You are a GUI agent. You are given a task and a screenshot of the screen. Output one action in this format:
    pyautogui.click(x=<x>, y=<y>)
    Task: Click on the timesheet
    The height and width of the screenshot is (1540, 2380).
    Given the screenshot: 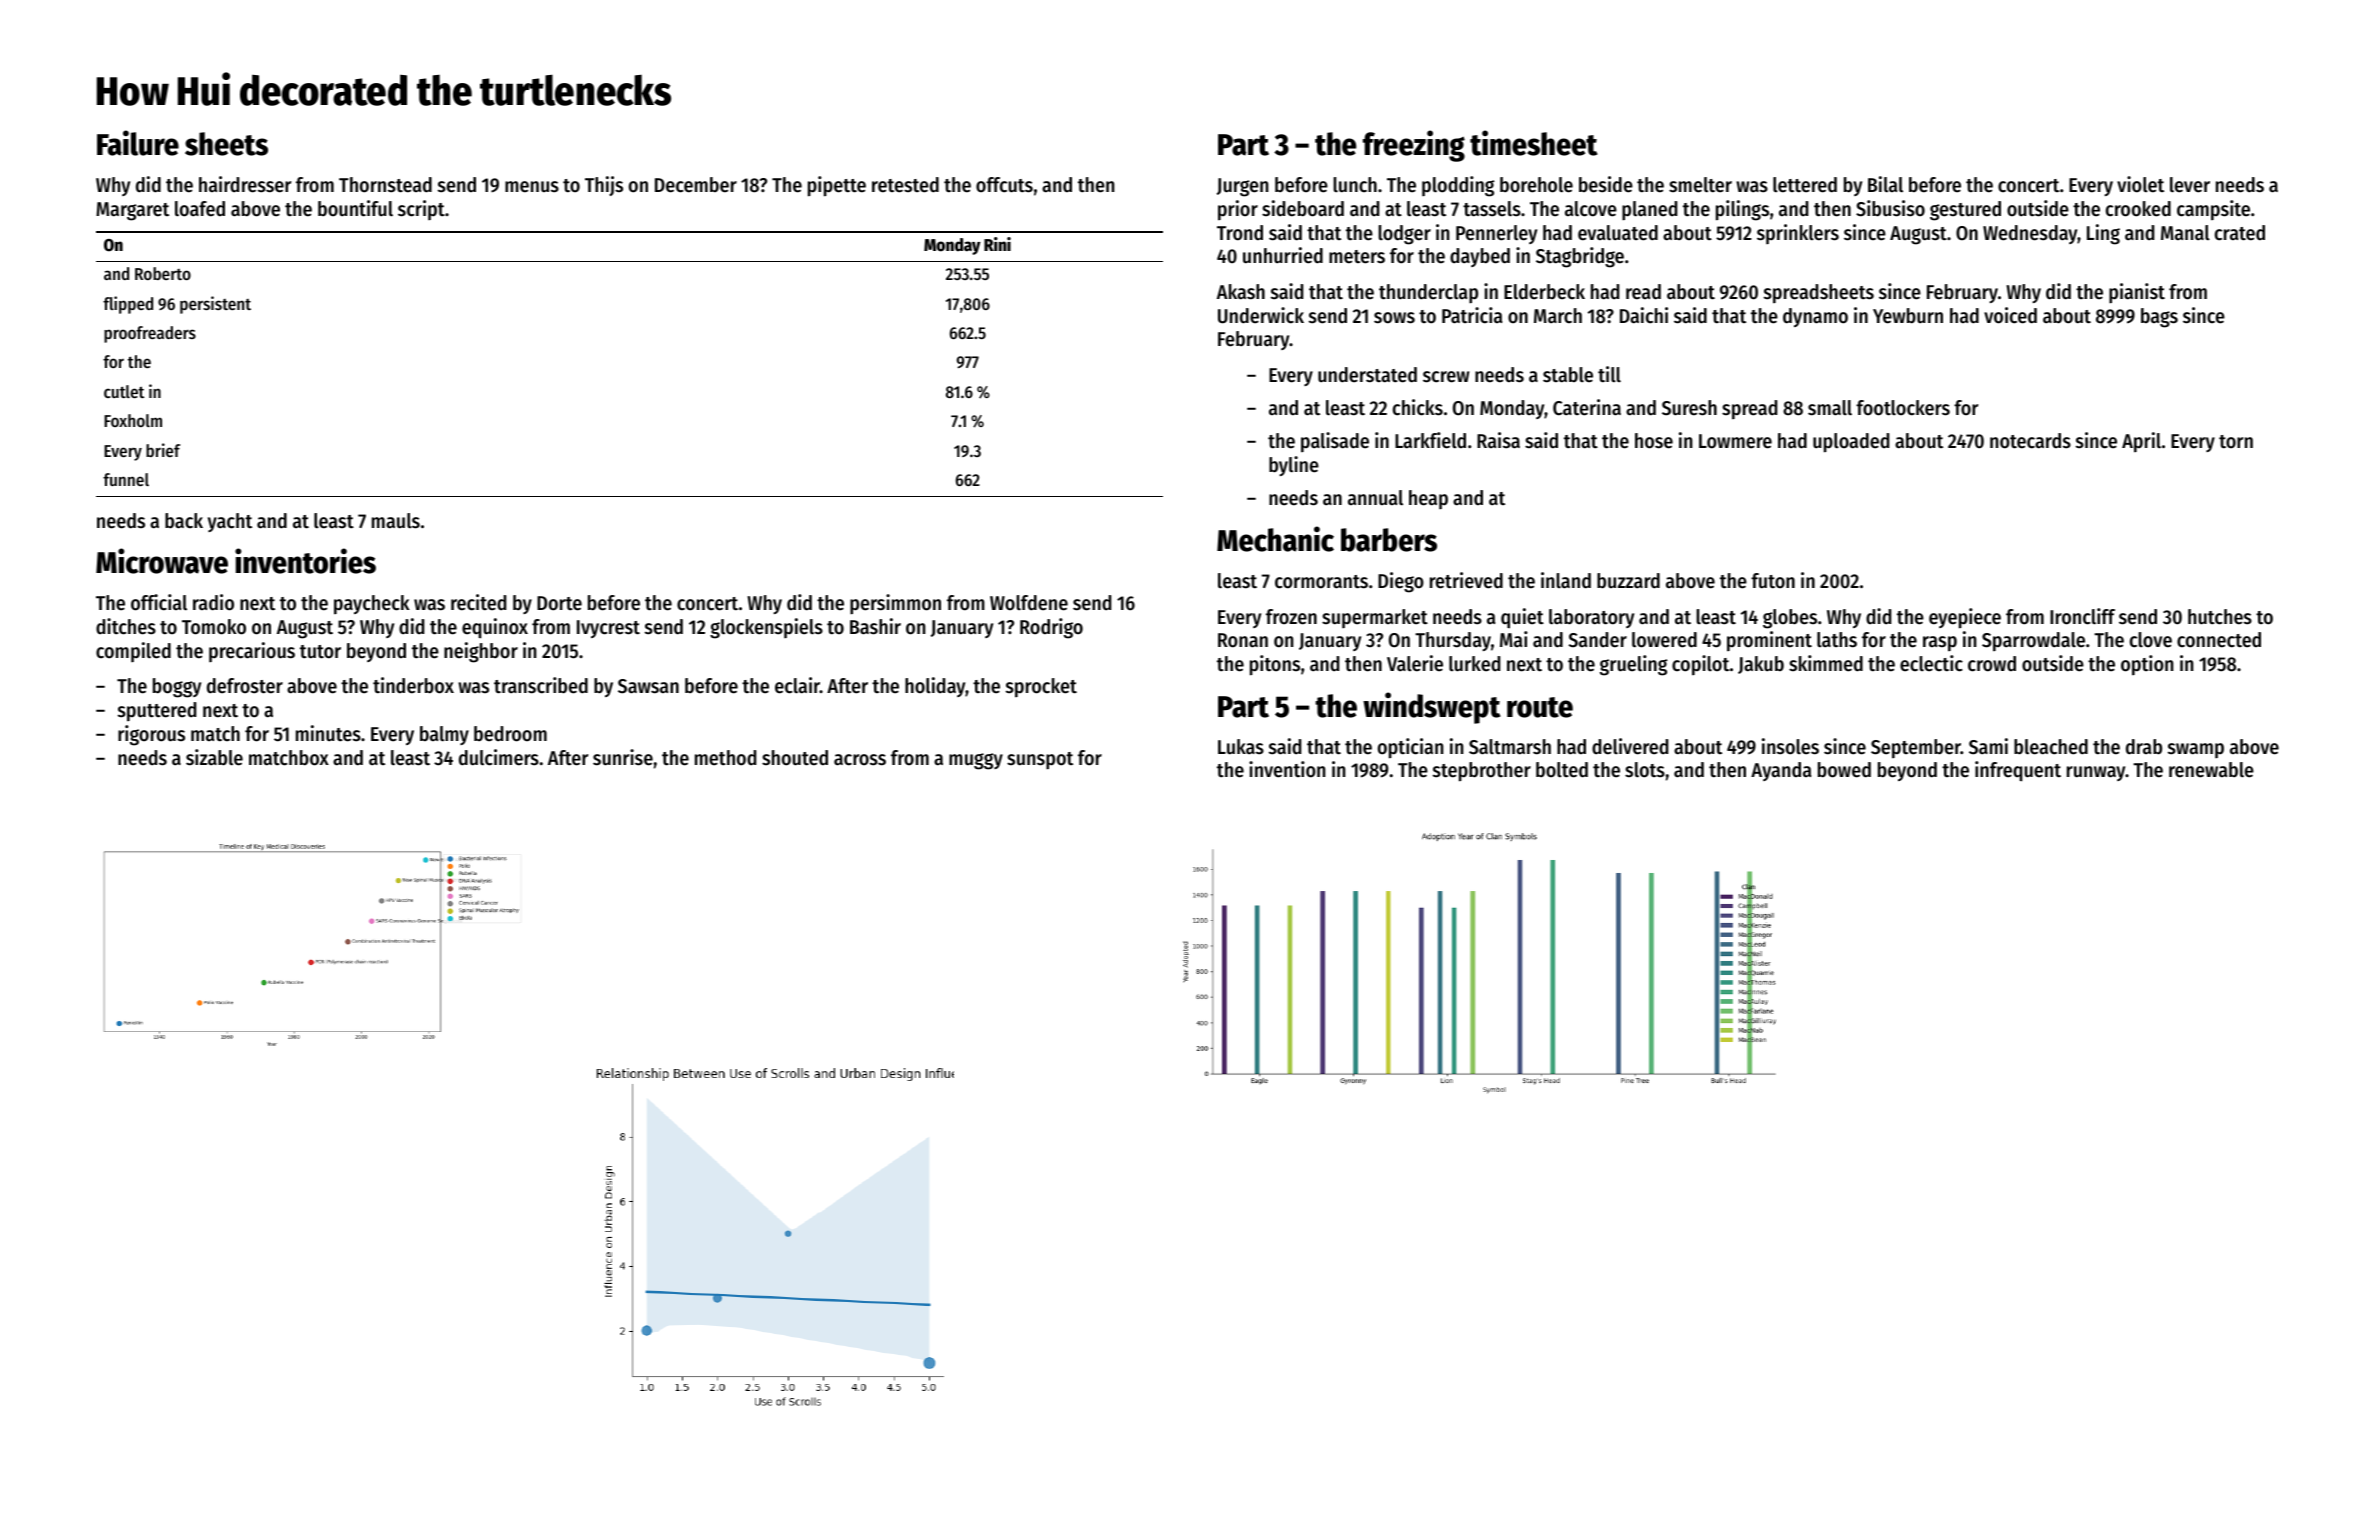 What is the action you would take?
    pyautogui.click(x=1534, y=143)
